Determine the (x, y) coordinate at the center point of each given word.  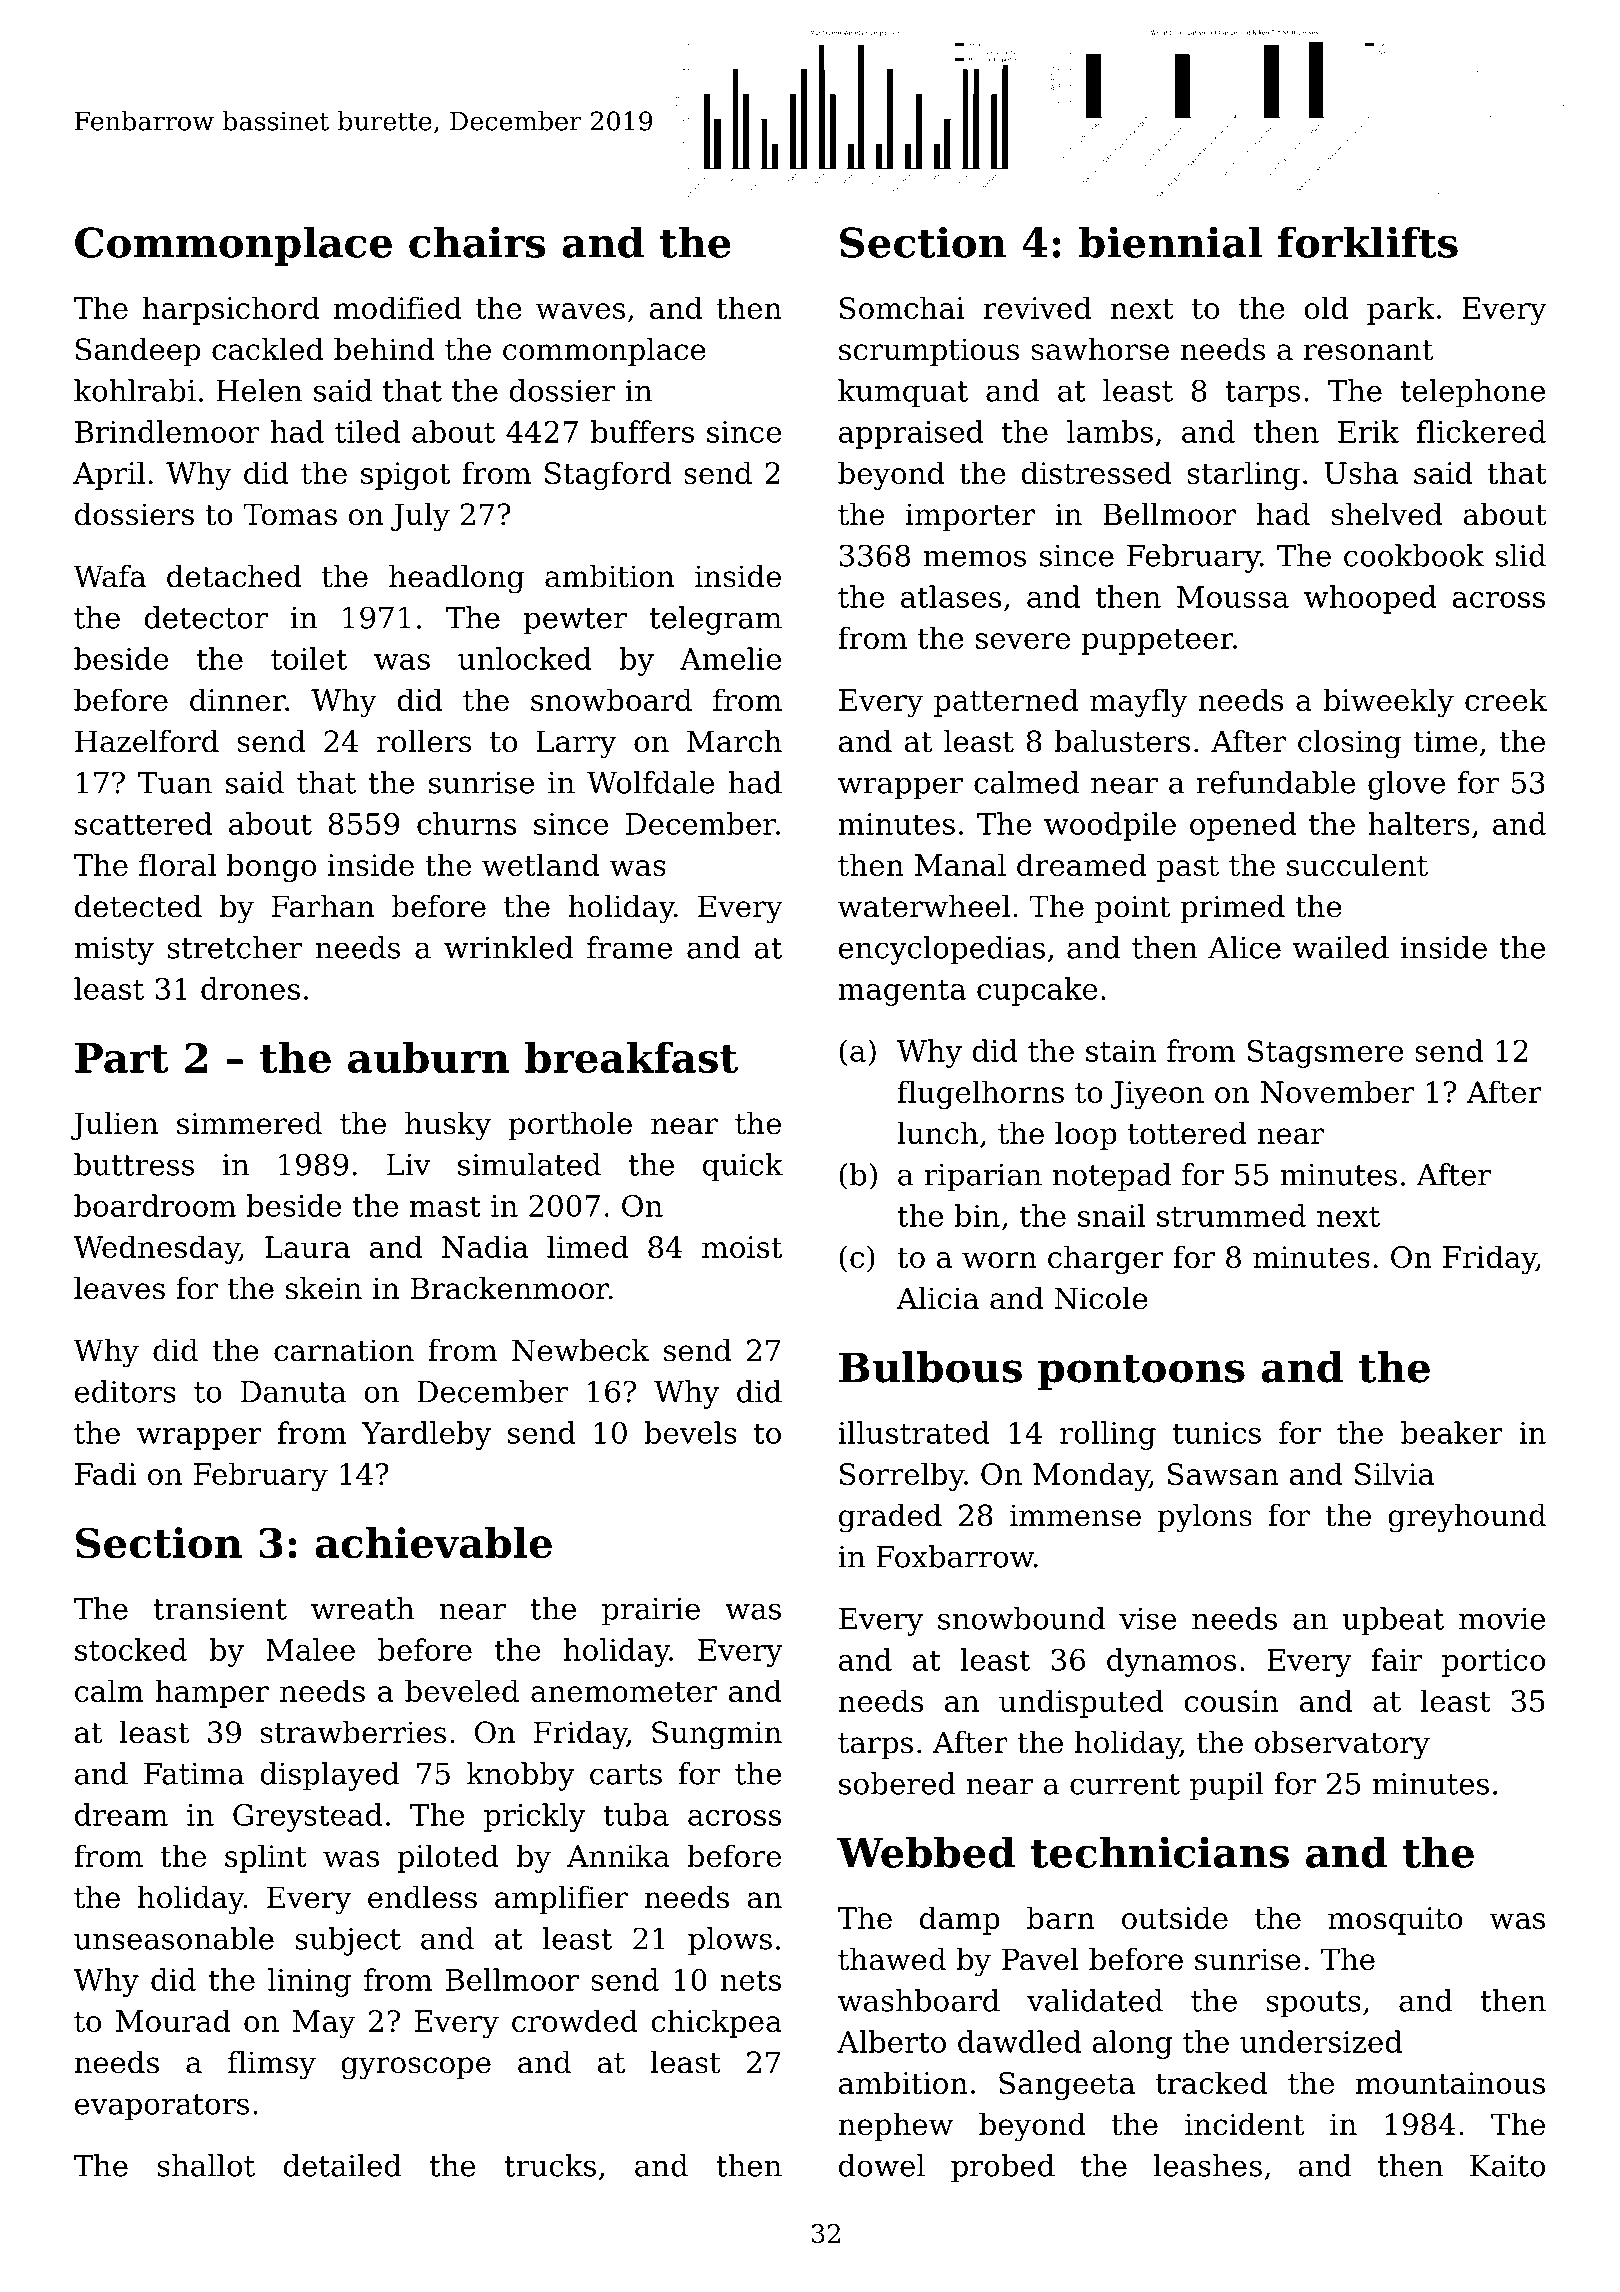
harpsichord (231, 310)
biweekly (1388, 702)
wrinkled (508, 947)
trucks (550, 2165)
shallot (206, 2165)
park (1401, 310)
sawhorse (1100, 349)
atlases (951, 596)
